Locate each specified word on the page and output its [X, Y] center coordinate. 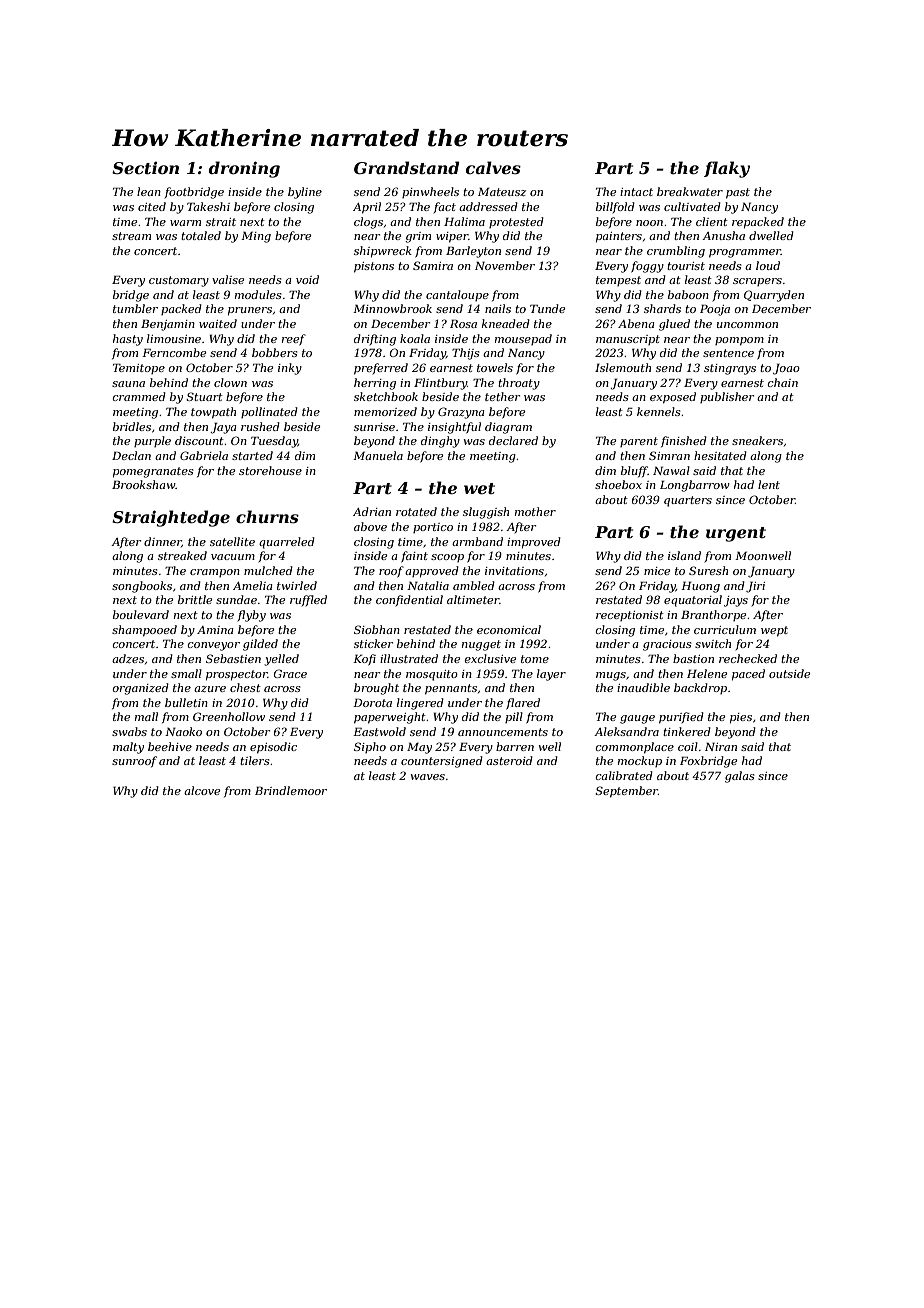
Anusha [723, 235]
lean [149, 191]
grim [418, 237]
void [307, 279]
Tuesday [274, 442]
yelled [281, 660]
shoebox [618, 484]
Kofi [364, 660]
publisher [727, 397]
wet [479, 488]
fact [445, 207]
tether [503, 396]
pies [741, 718]
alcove [202, 790]
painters [619, 237]
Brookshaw [143, 484]
